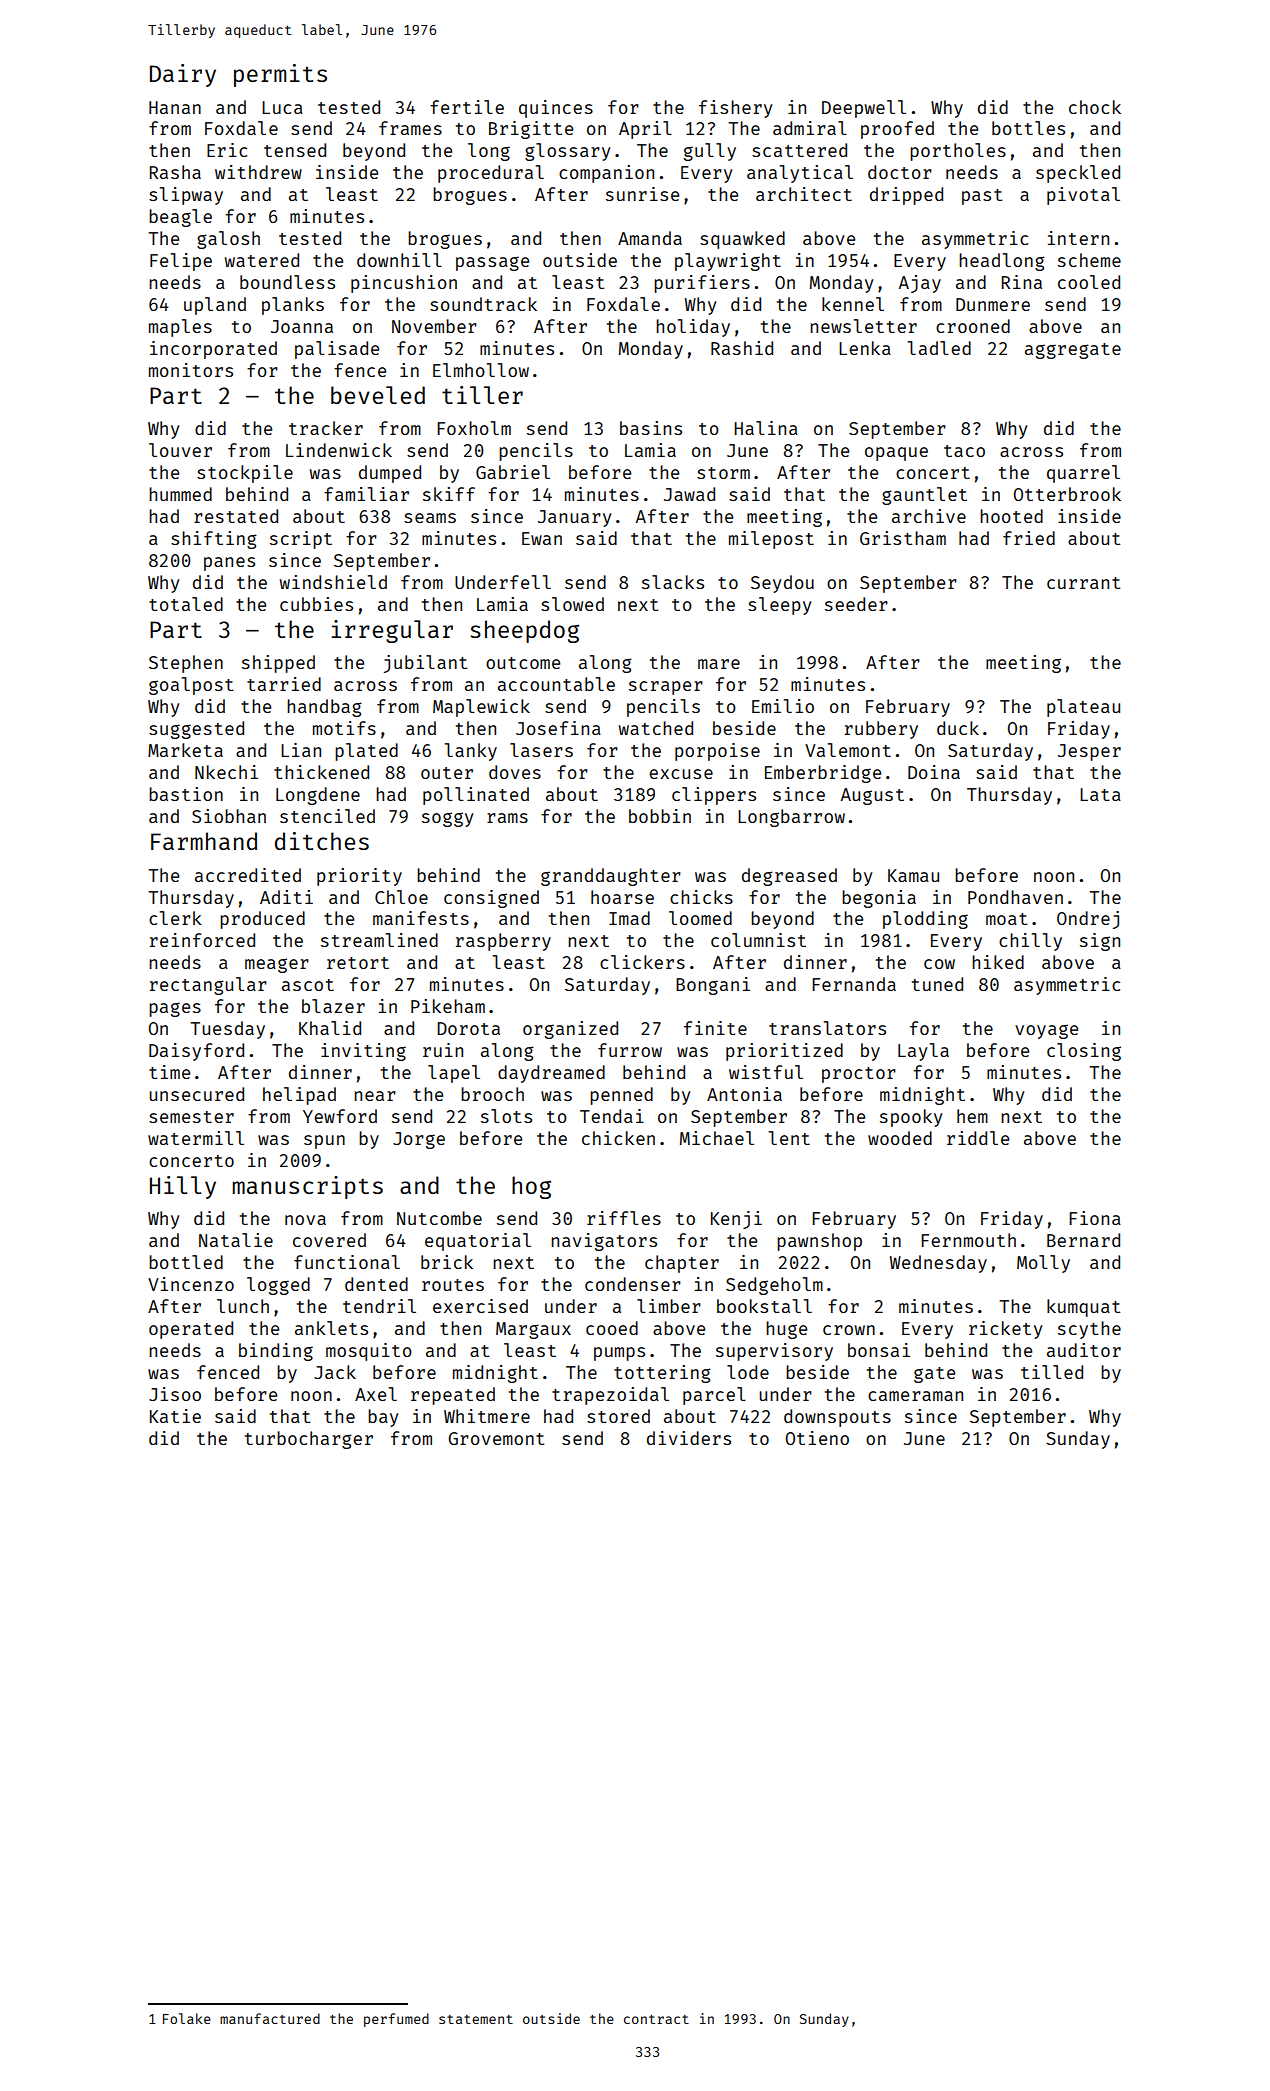 Image resolution: width=1270 pixels, height=2091 pixels. I want to click on dripped, so click(906, 196).
